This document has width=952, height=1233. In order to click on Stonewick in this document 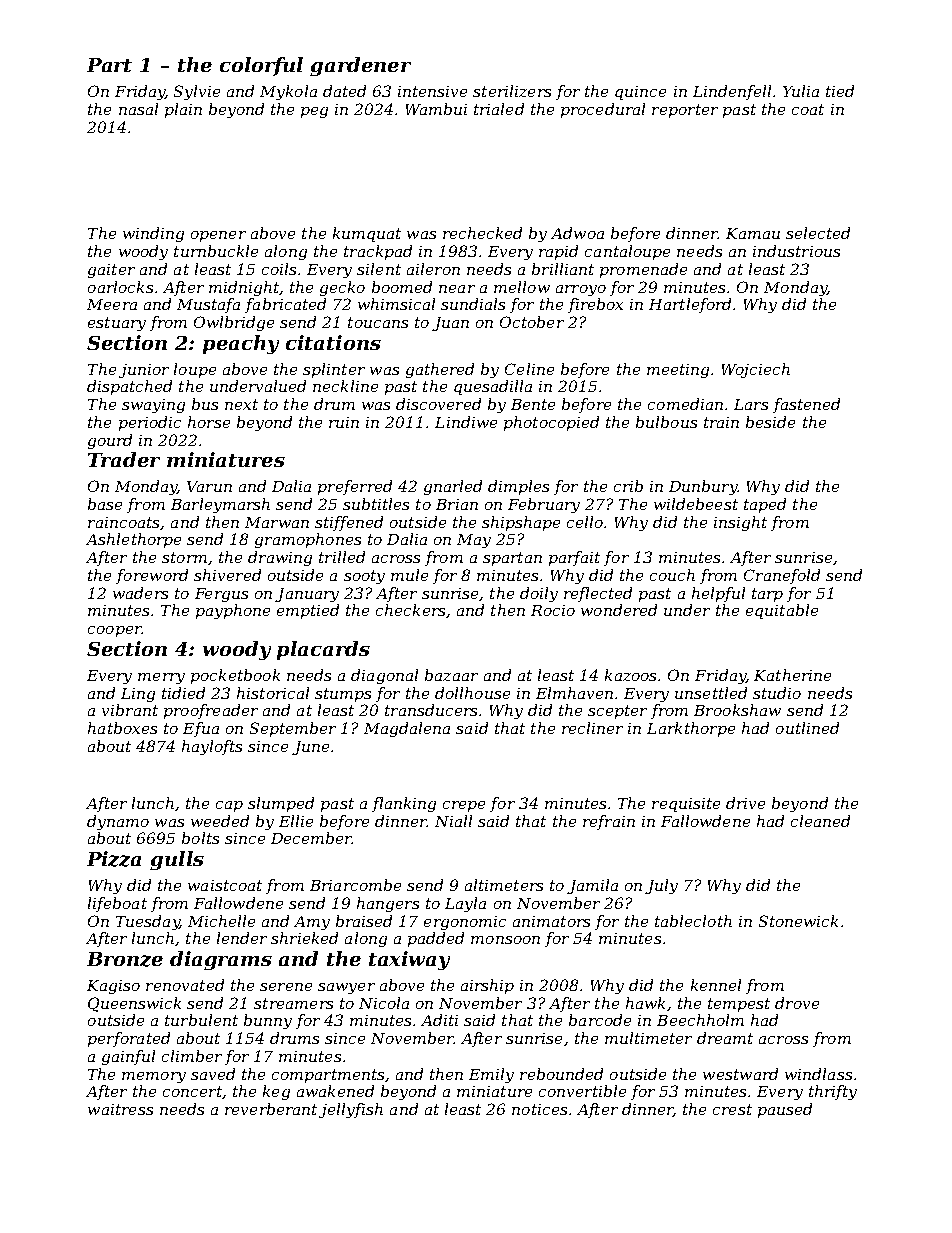, I will do `click(798, 921)`.
